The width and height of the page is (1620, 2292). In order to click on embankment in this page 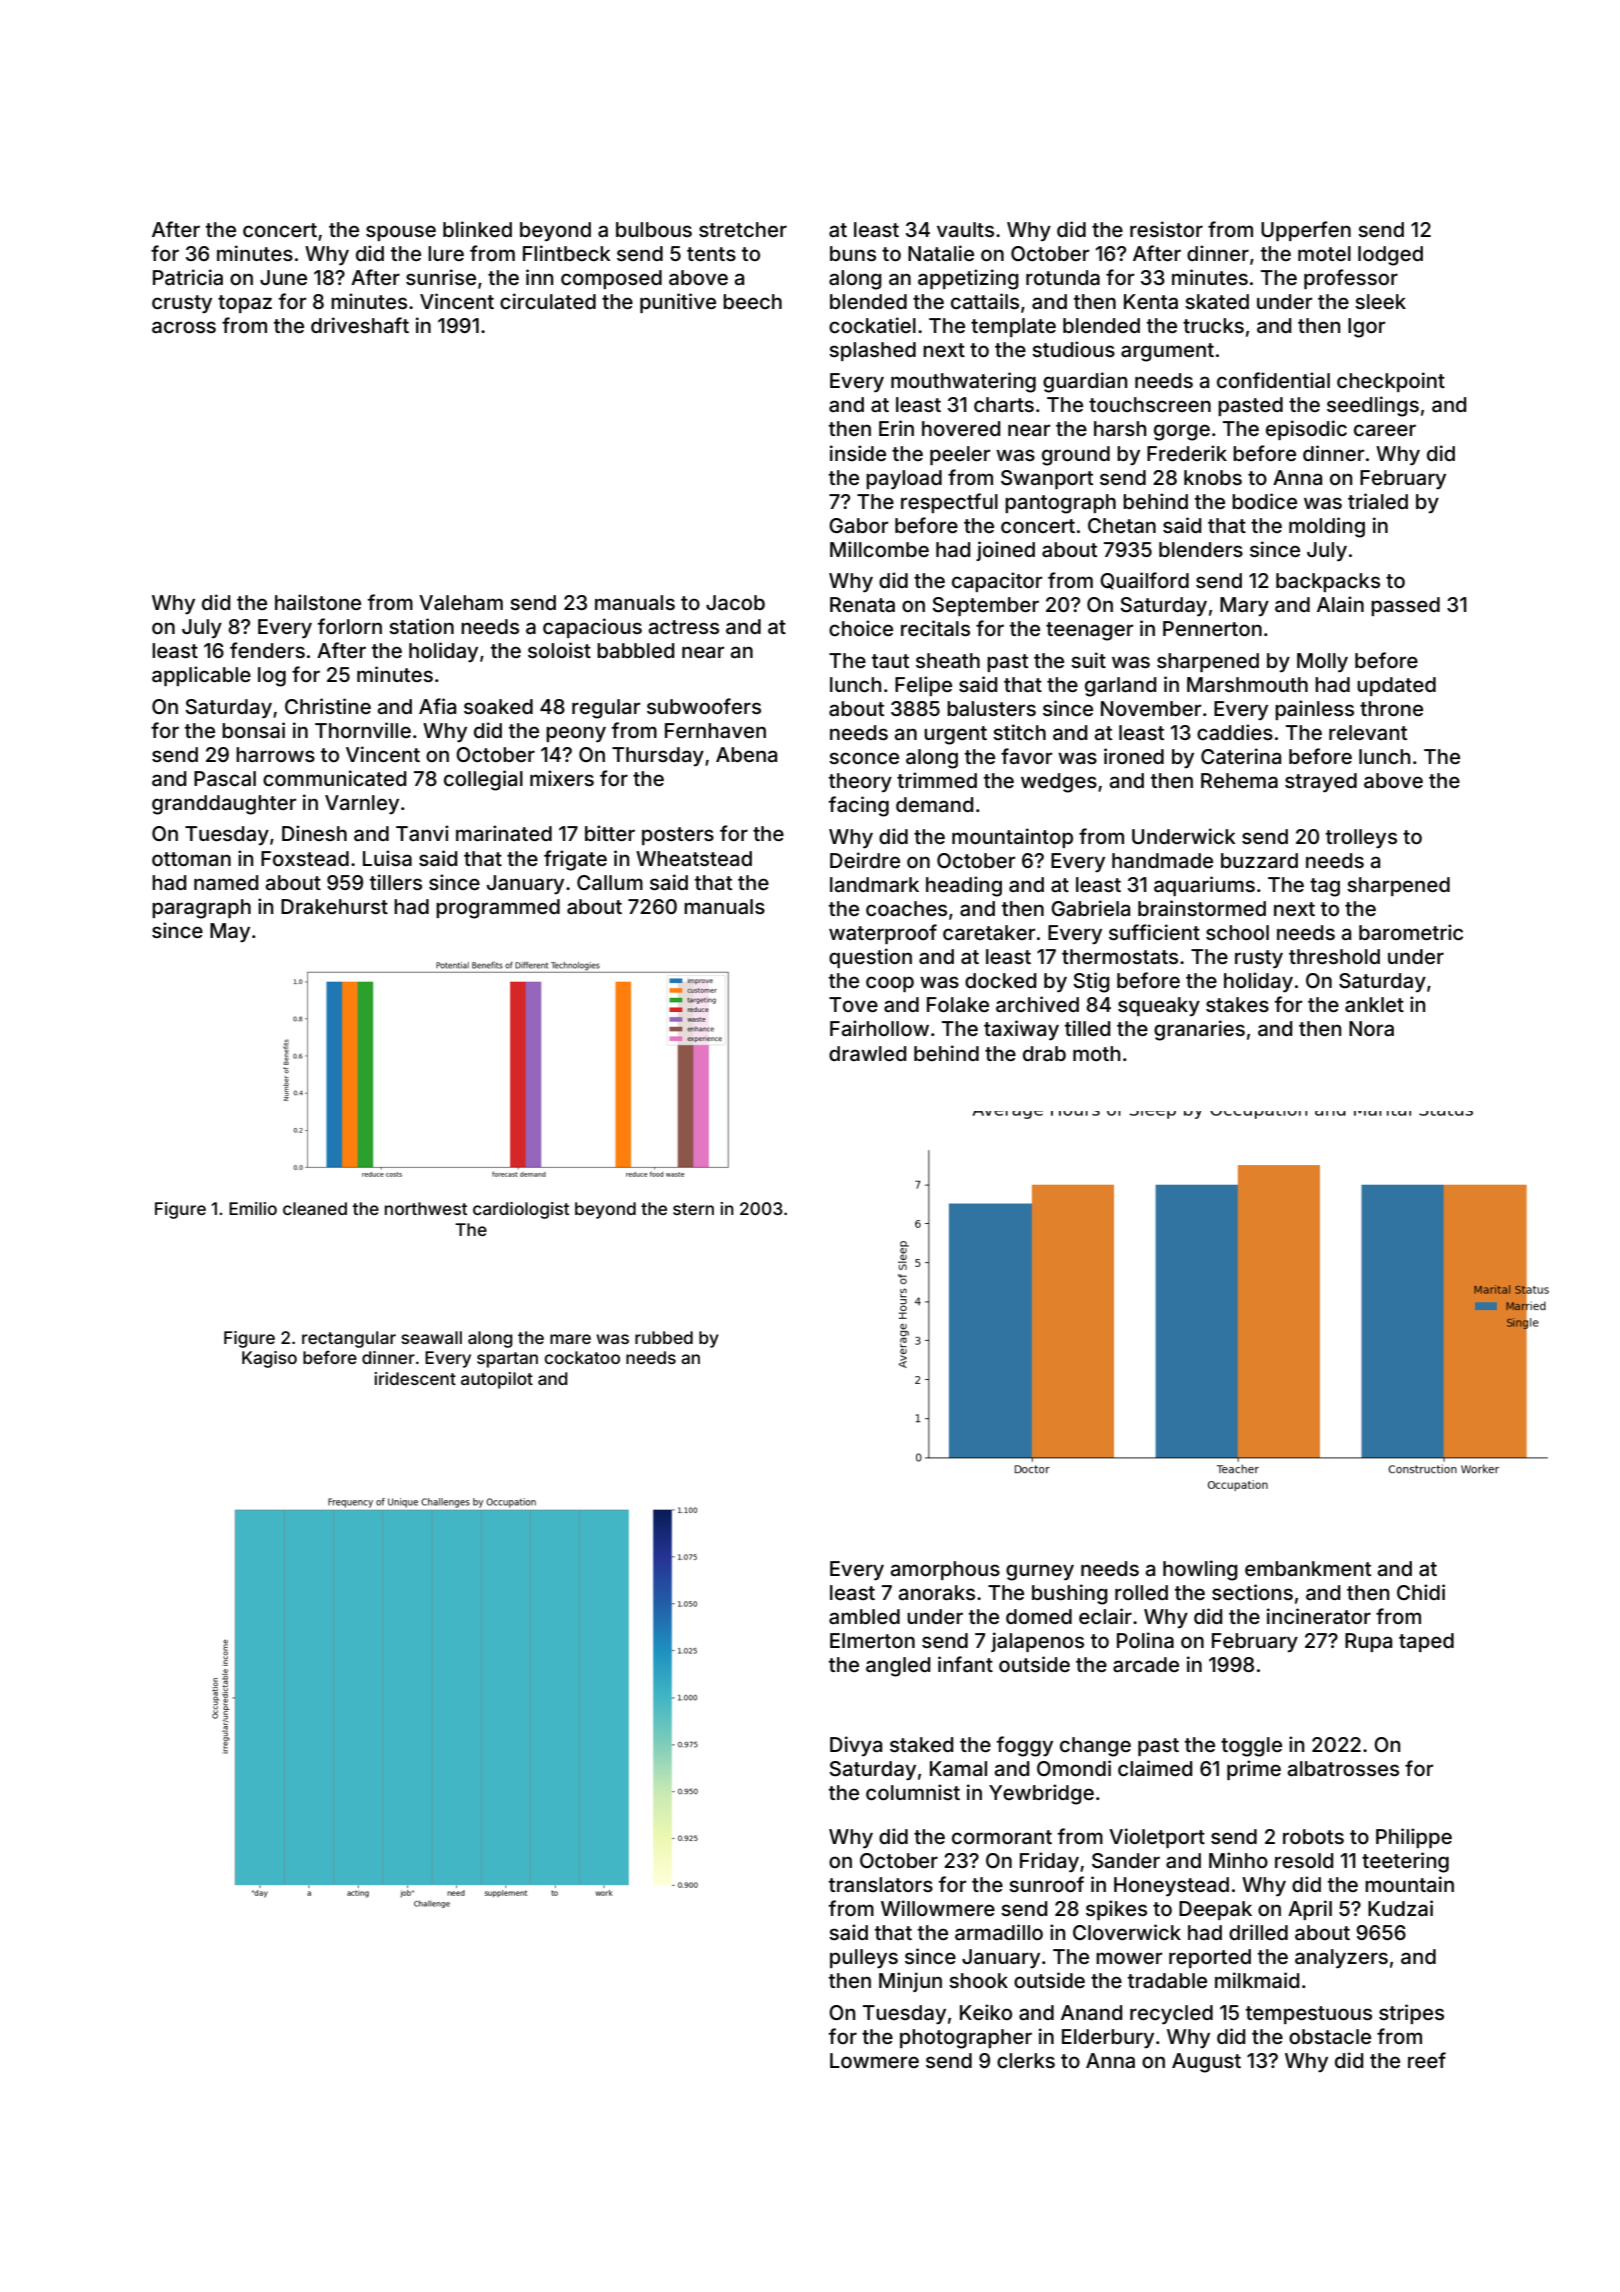, I will do `click(1308, 1568)`.
